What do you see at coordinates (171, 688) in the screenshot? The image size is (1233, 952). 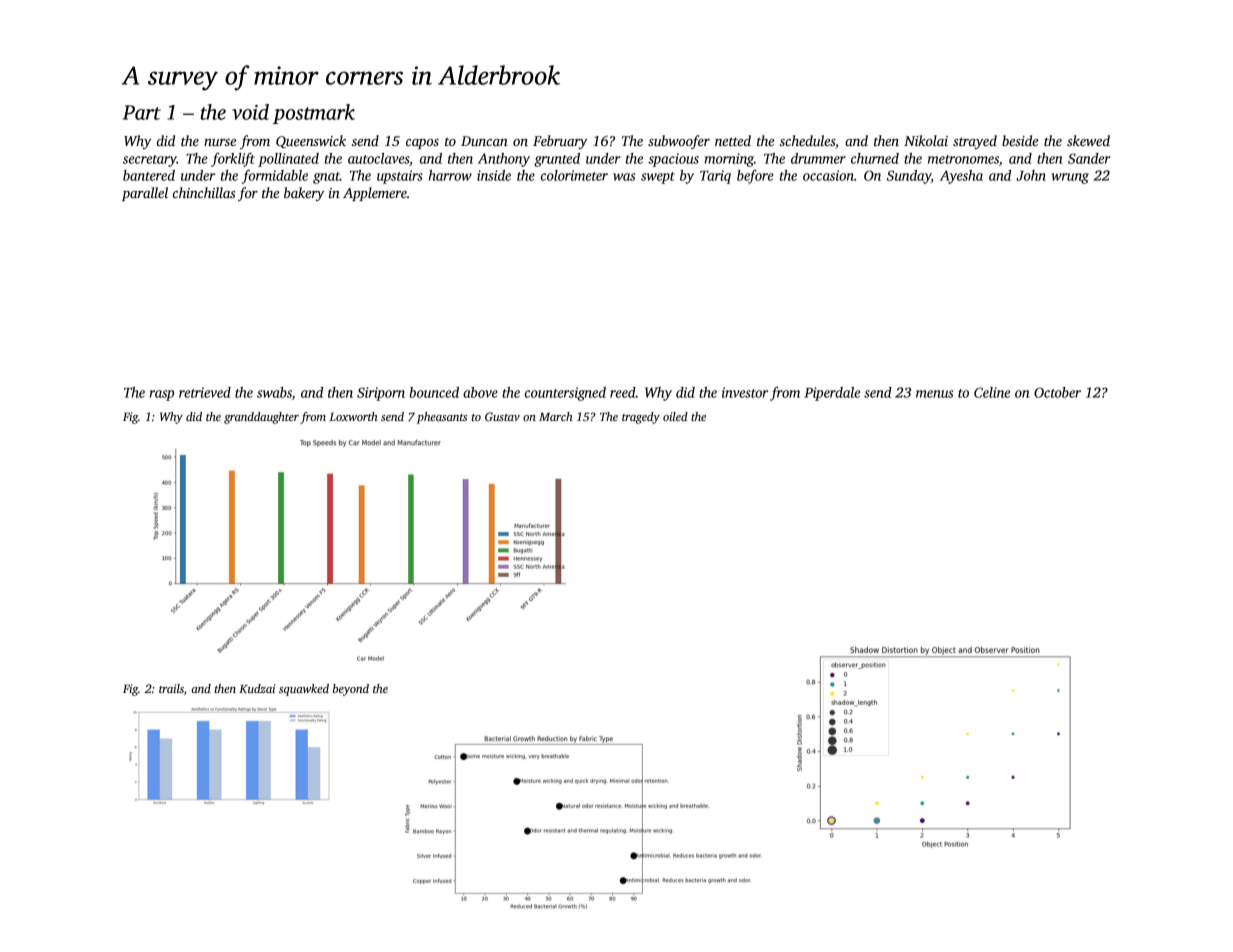 I see `trails` at bounding box center [171, 688].
